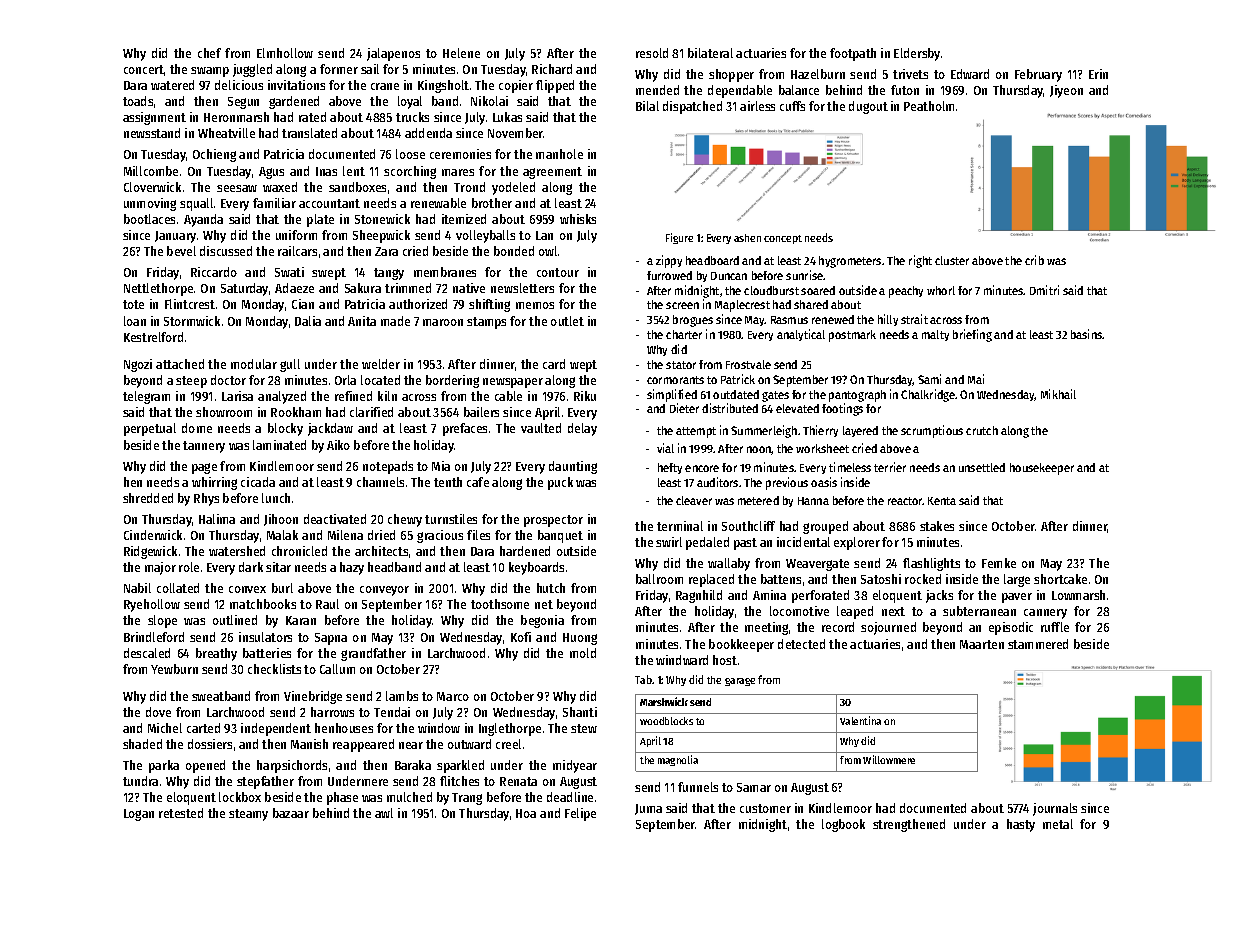  I want to click on copier, so click(516, 86).
